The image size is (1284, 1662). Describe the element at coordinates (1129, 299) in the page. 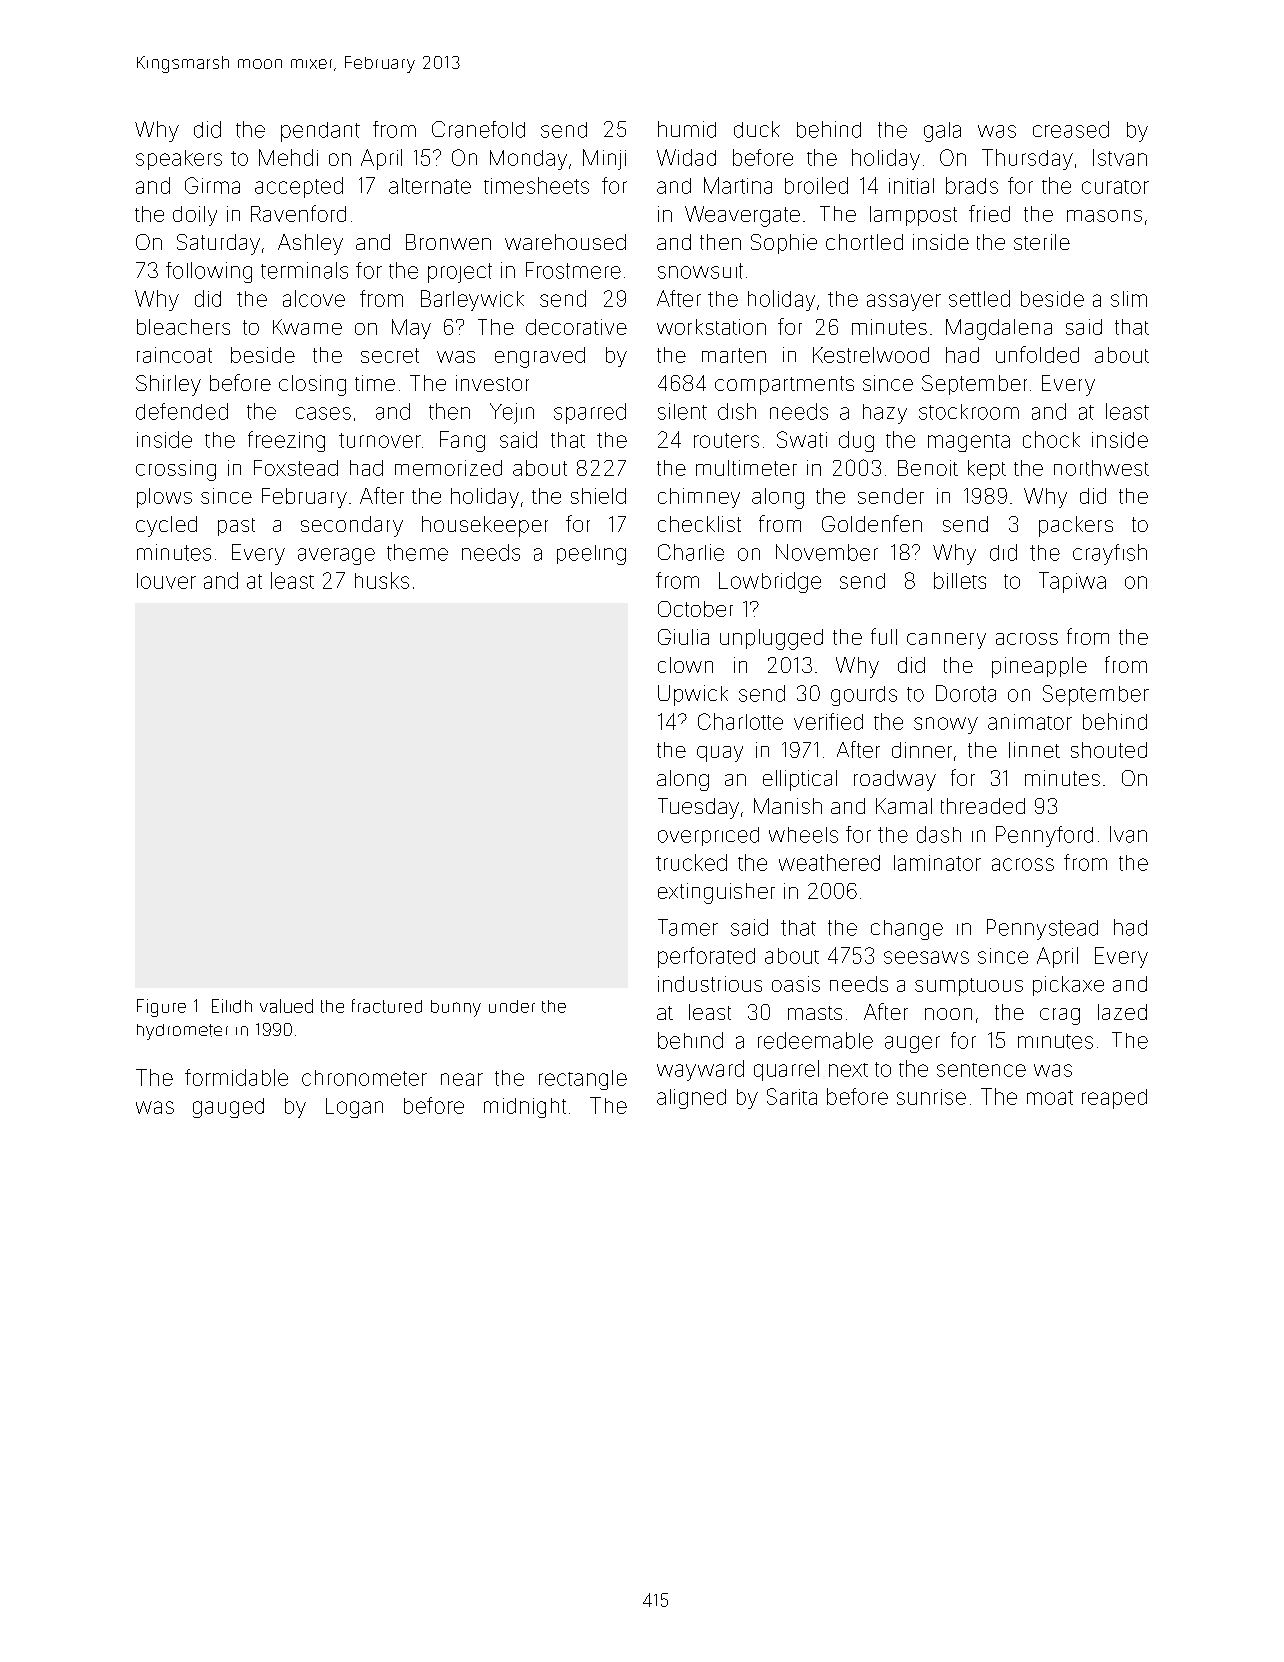

I see `slim` at that location.
